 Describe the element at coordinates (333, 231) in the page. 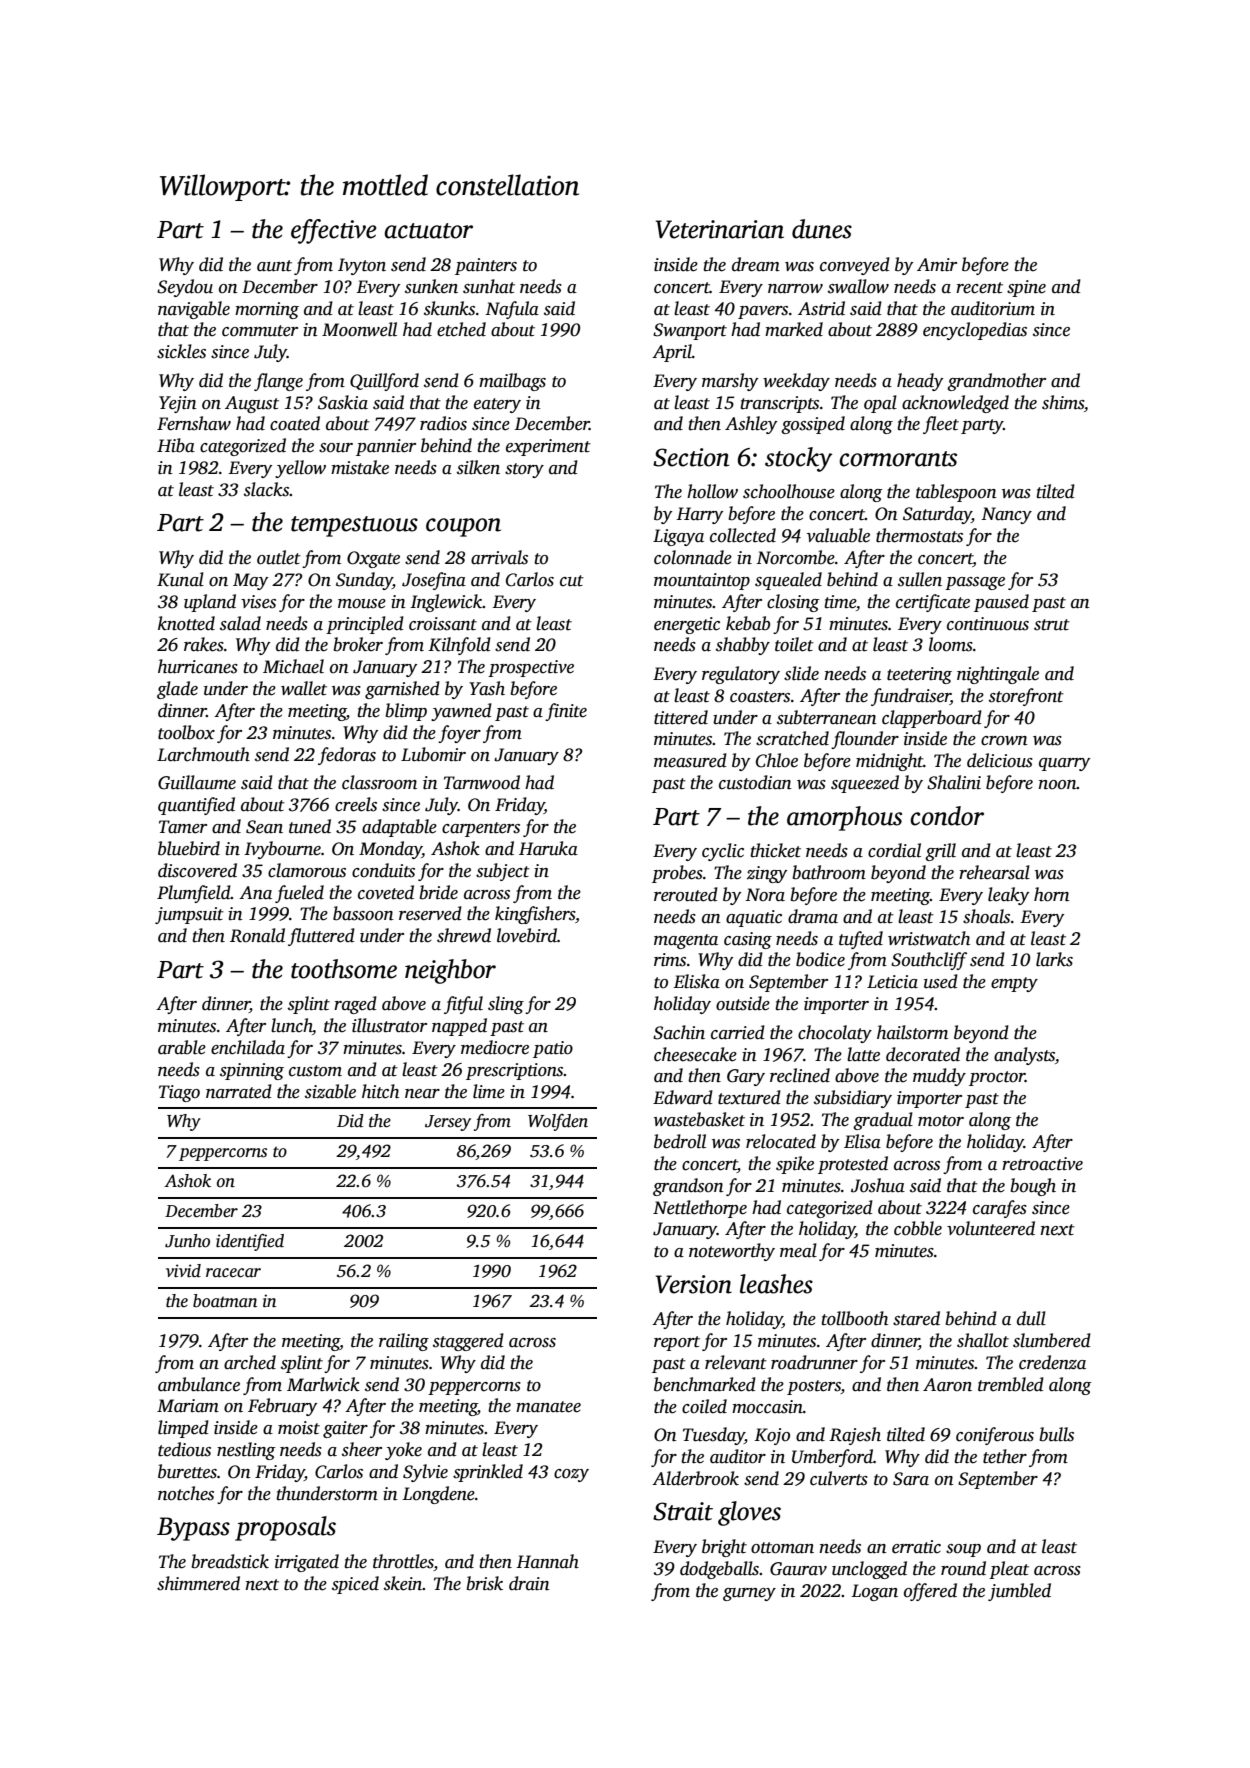

I see `effective` at that location.
